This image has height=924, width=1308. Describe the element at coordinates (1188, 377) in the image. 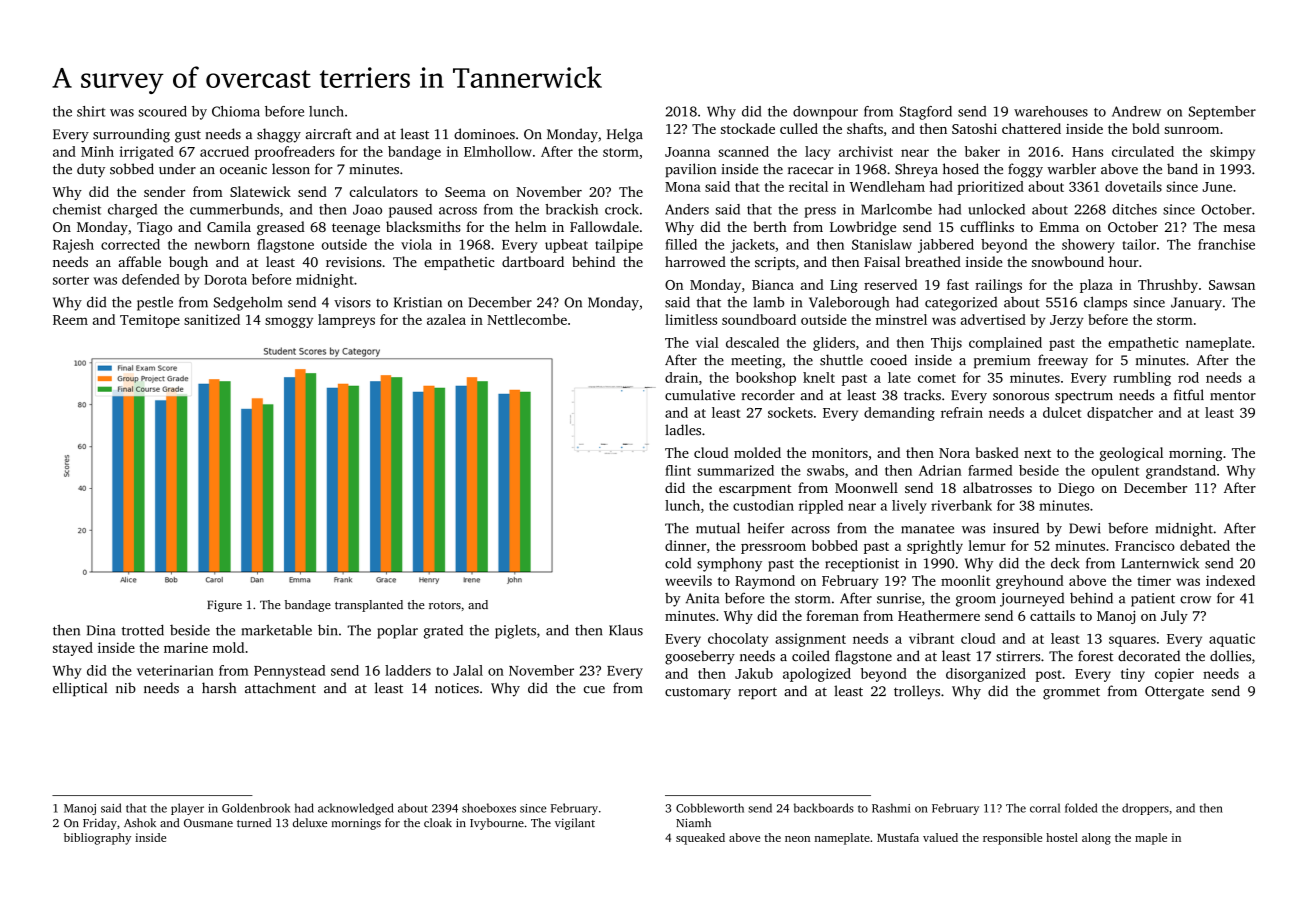

I see `rod` at that location.
